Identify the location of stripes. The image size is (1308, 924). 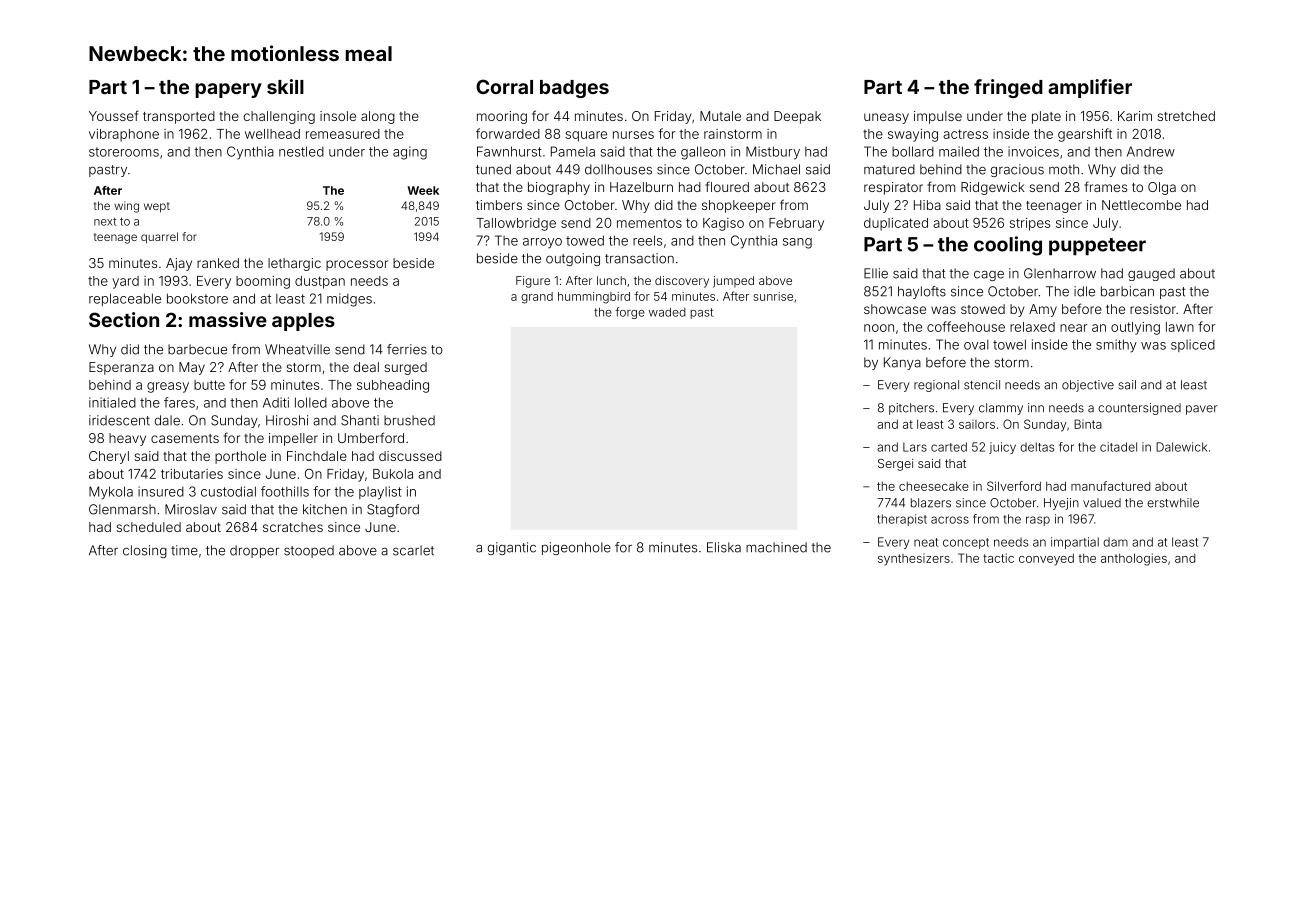
(1029, 224).
